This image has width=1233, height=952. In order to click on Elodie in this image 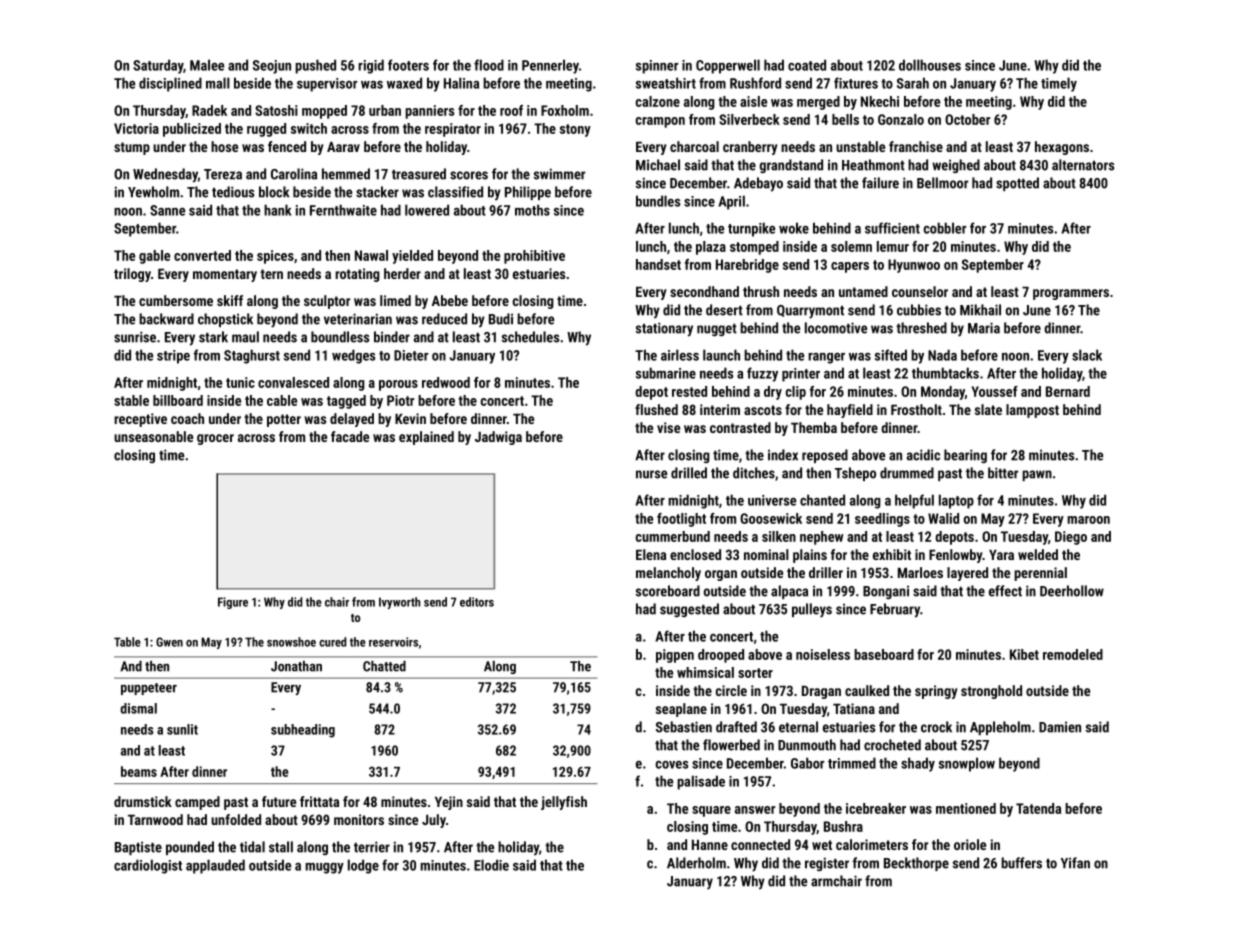, I will do `click(491, 865)`.
